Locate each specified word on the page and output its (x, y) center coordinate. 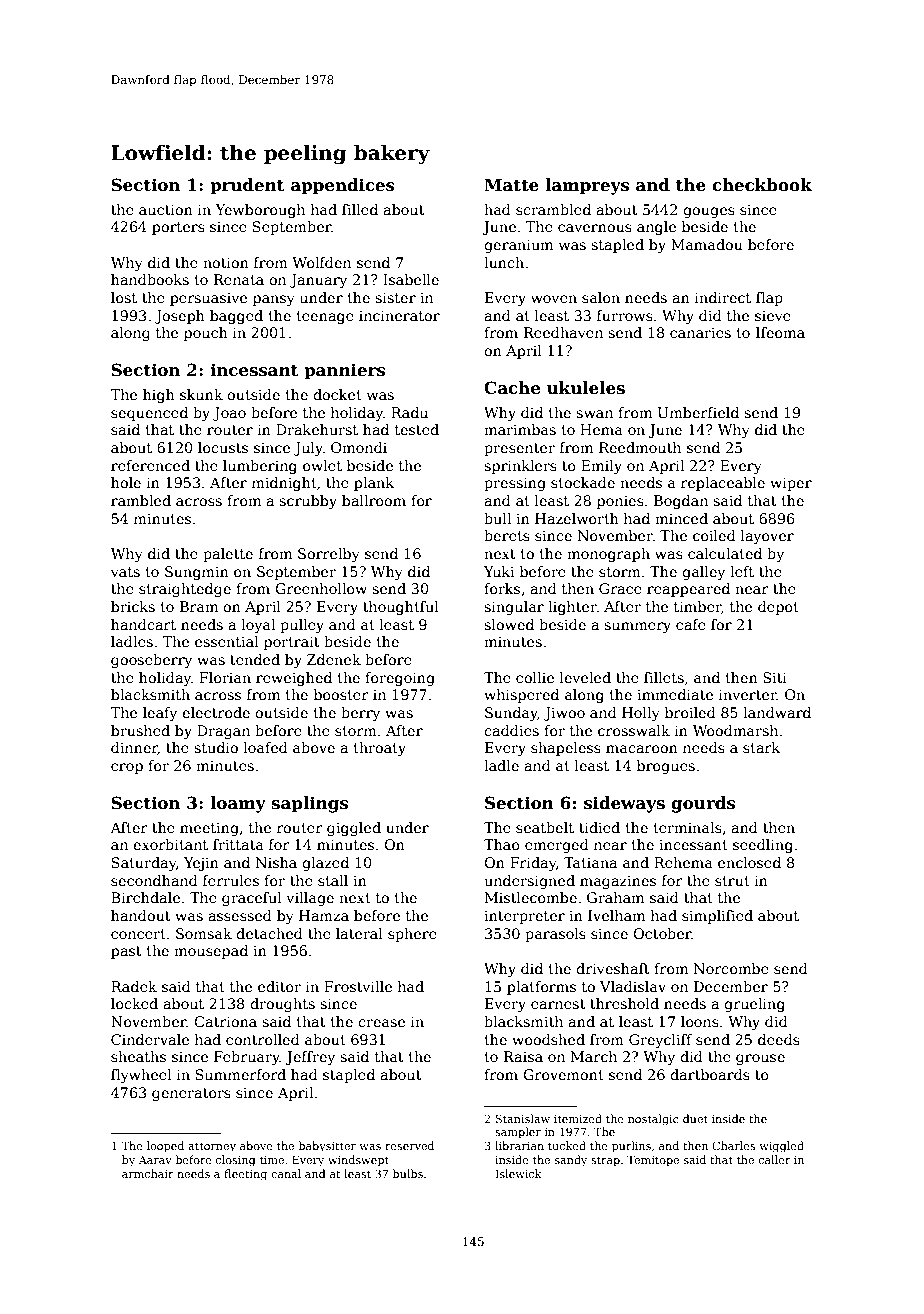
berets (507, 535)
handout (141, 915)
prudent (247, 186)
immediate (675, 694)
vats (125, 572)
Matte (511, 185)
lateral (359, 933)
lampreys (587, 186)
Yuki (499, 571)
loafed (265, 747)
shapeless (566, 749)
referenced (150, 465)
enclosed (749, 862)
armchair (148, 1173)
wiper (791, 484)
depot (778, 608)
